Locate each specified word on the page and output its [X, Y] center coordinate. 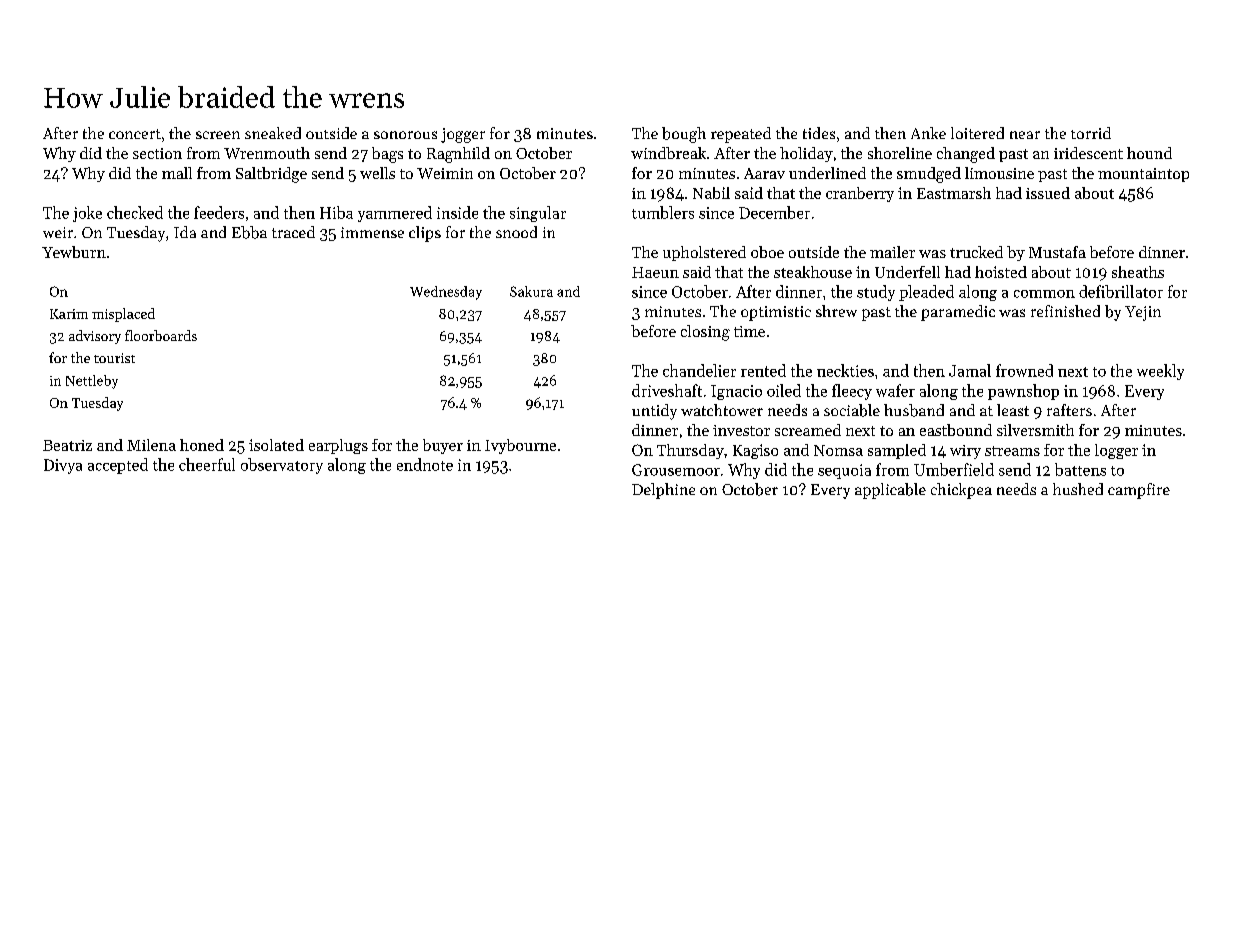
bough [684, 135]
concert [135, 134]
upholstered [704, 253]
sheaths [1138, 272]
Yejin [1143, 313]
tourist [114, 358]
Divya [63, 466]
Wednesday [446, 293]
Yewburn [74, 252]
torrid [1091, 133]
